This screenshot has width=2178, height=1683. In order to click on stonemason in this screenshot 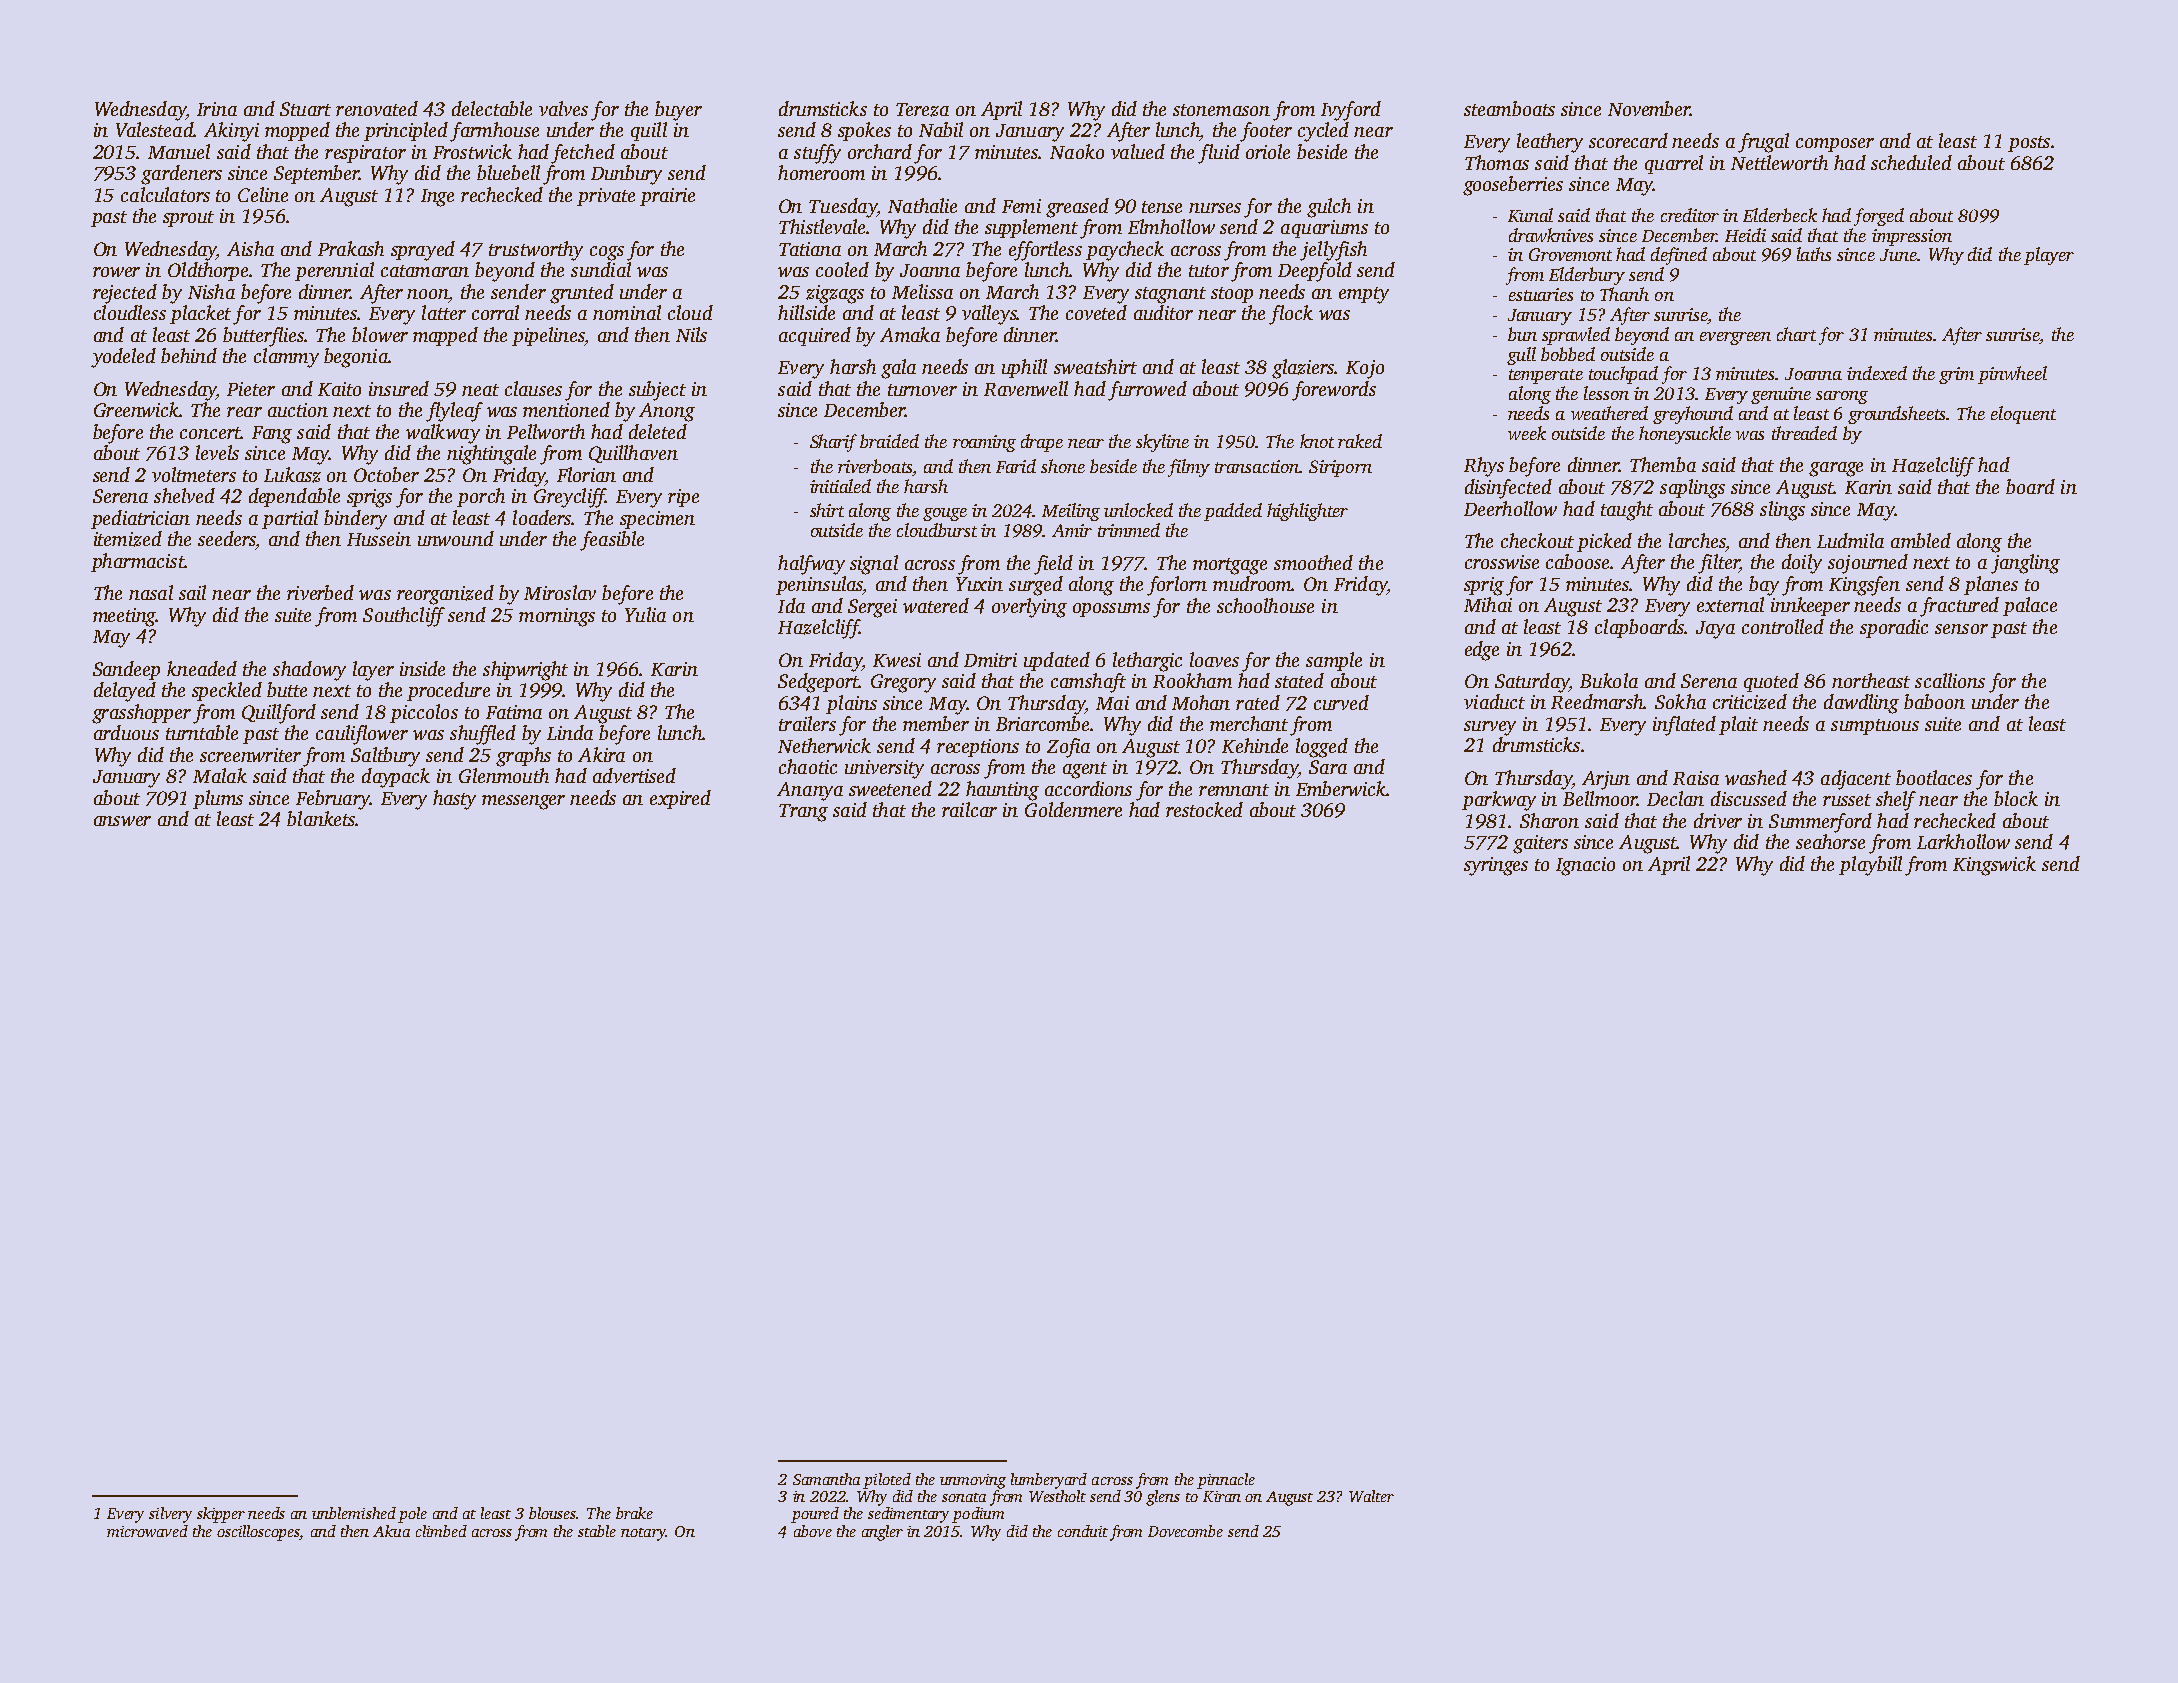, I will do `click(1221, 110)`.
